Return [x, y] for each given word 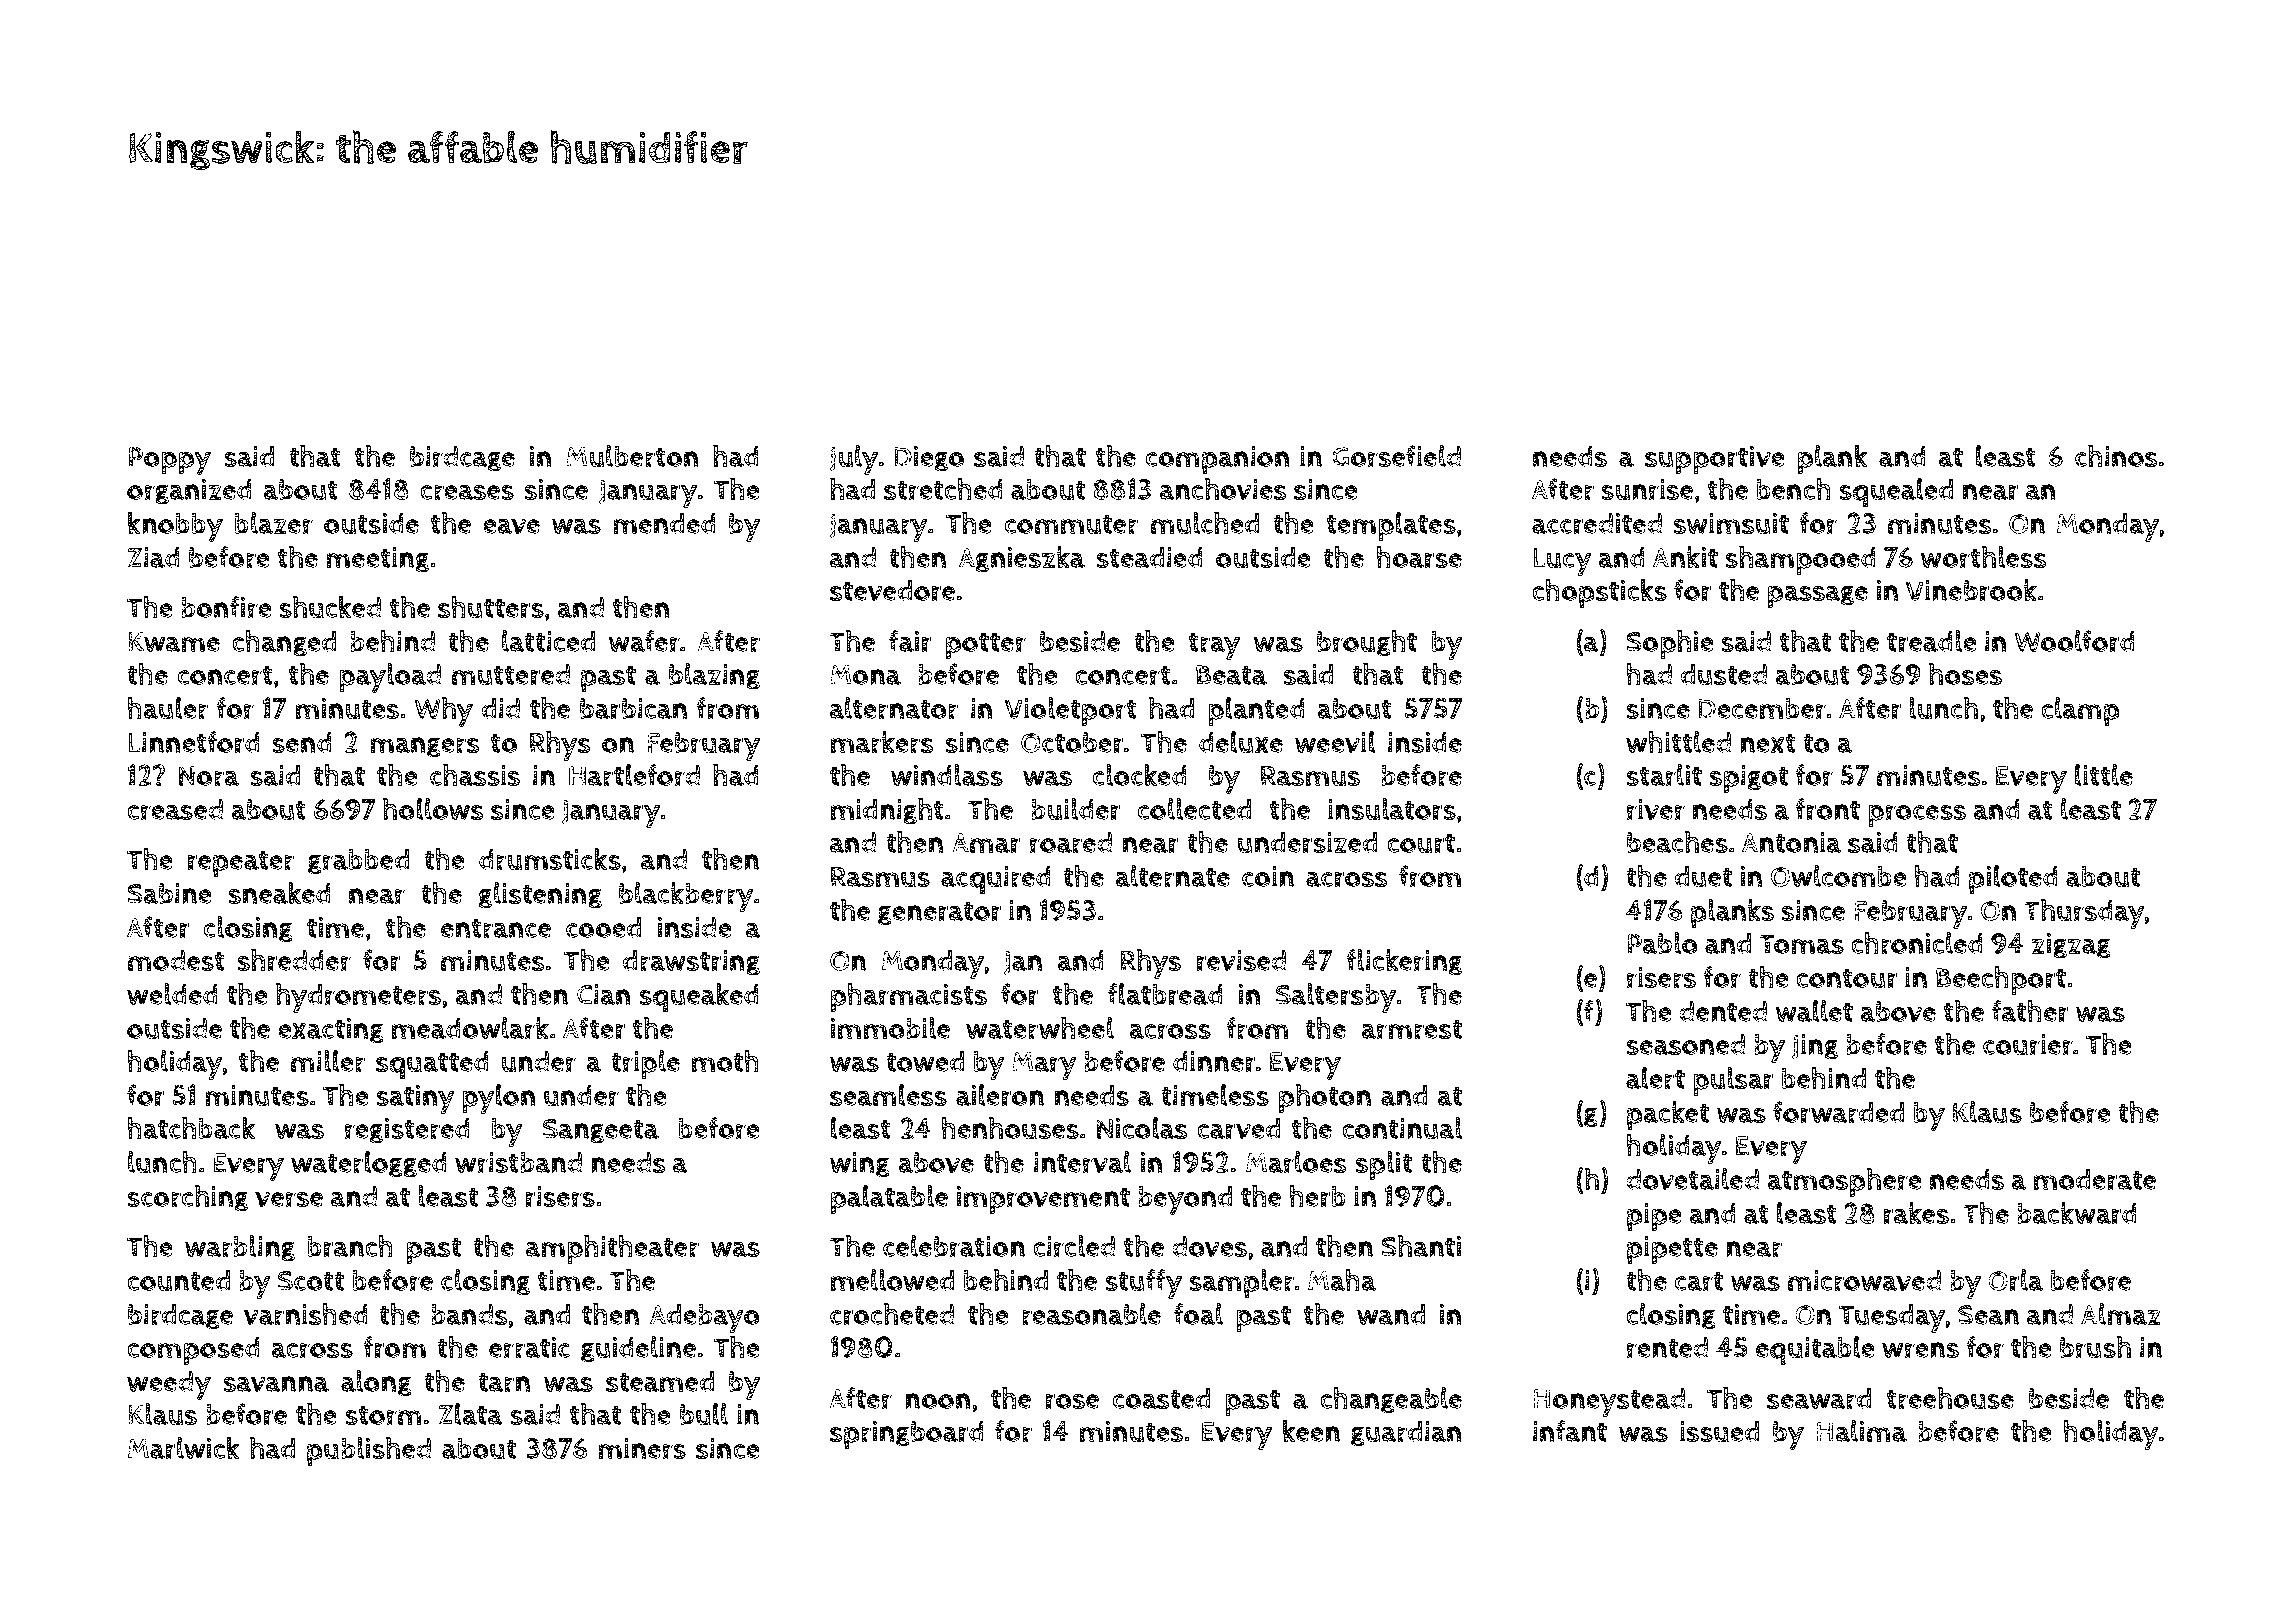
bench [1794, 489]
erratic [529, 1348]
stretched [943, 489]
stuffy [1143, 1284]
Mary [1044, 1065]
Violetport [1071, 711]
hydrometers [358, 998]
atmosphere [1844, 1182]
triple [645, 1064]
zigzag [2071, 946]
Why [443, 712]
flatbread [1165, 994]
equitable [1815, 1350]
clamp [2080, 711]
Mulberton [632, 456]
